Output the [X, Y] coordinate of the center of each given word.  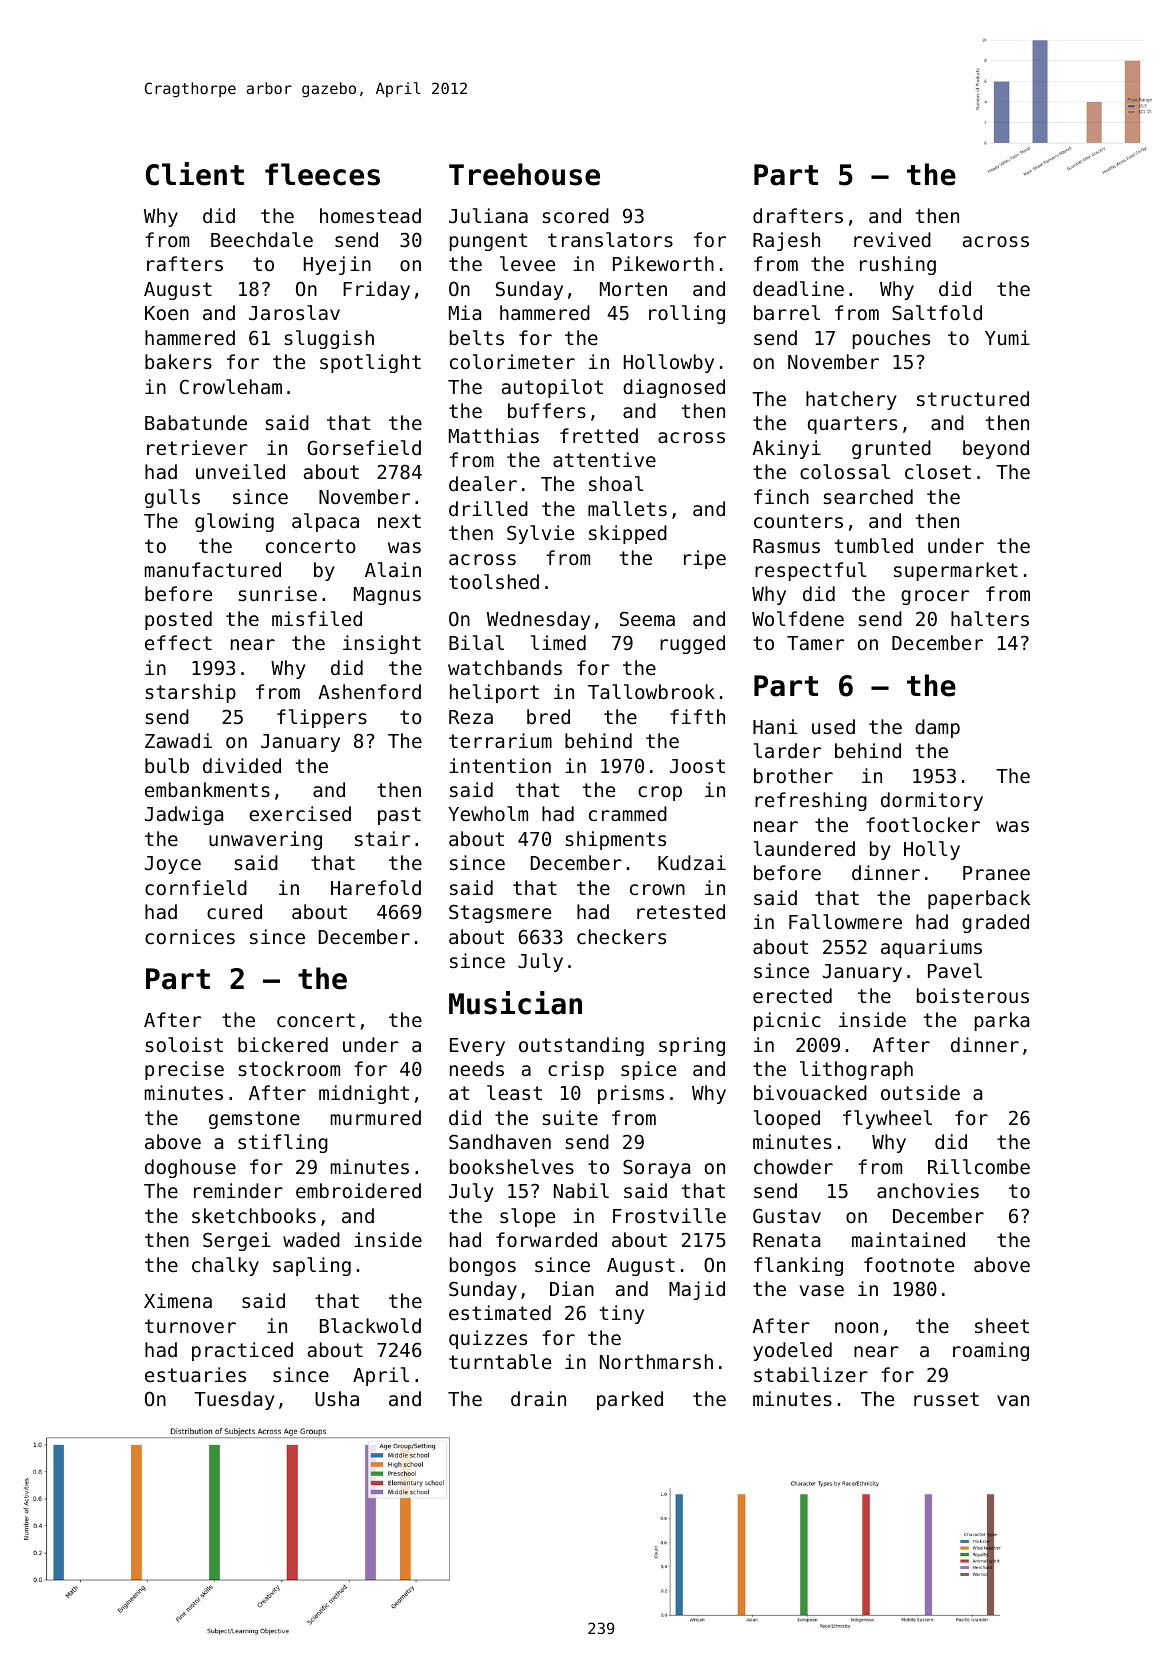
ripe [705, 559]
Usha [337, 1398]
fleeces [322, 174]
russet [946, 1399]
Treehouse [524, 174]
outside [920, 1092]
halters [990, 618]
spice [648, 1070]
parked [630, 1400]
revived [892, 239]
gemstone [254, 1120]
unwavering [265, 840]
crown [657, 889]
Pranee [996, 873]
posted [178, 620]
